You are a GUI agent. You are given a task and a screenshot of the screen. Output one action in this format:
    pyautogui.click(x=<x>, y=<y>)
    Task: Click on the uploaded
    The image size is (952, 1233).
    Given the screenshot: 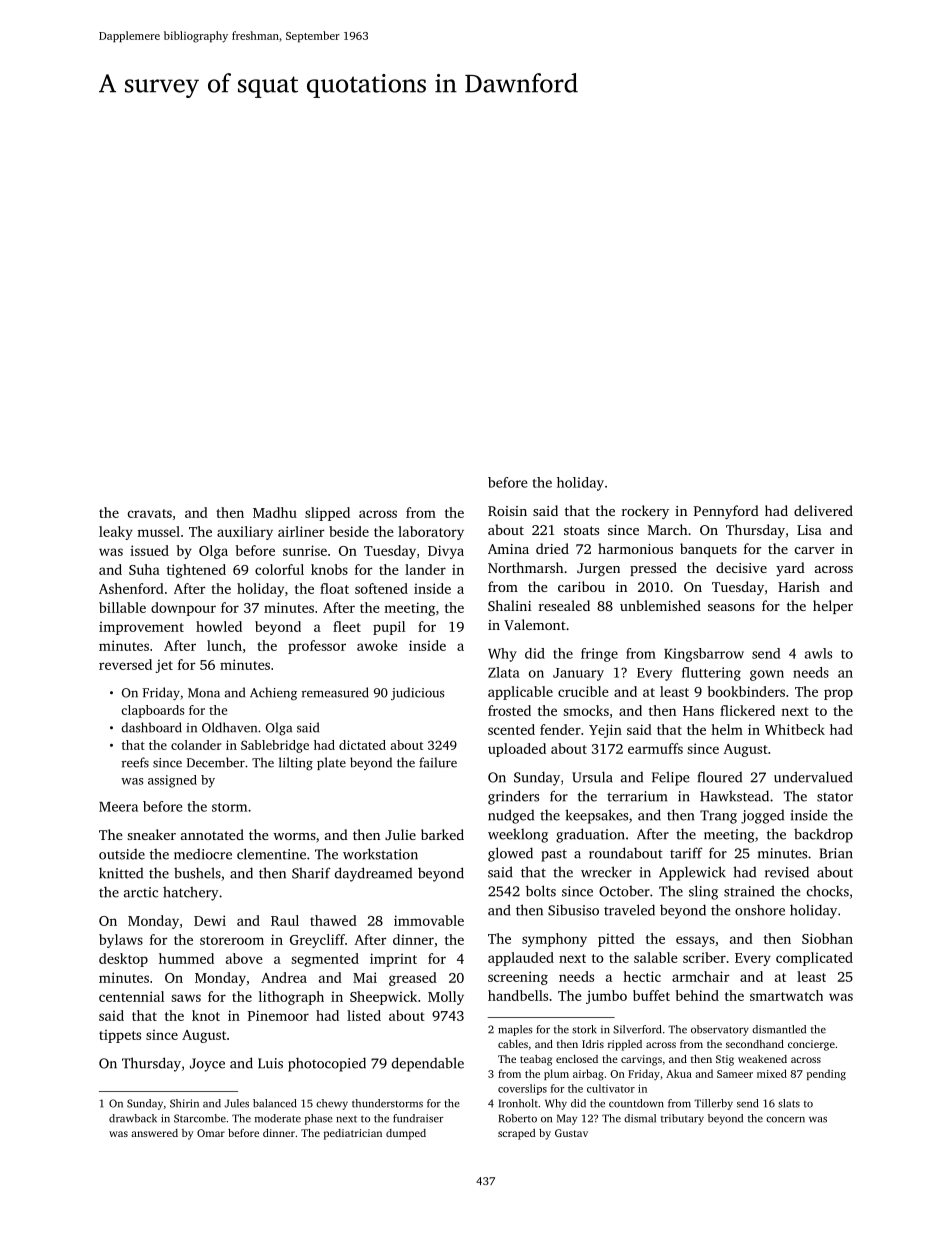 What is the action you would take?
    pyautogui.click(x=517, y=750)
